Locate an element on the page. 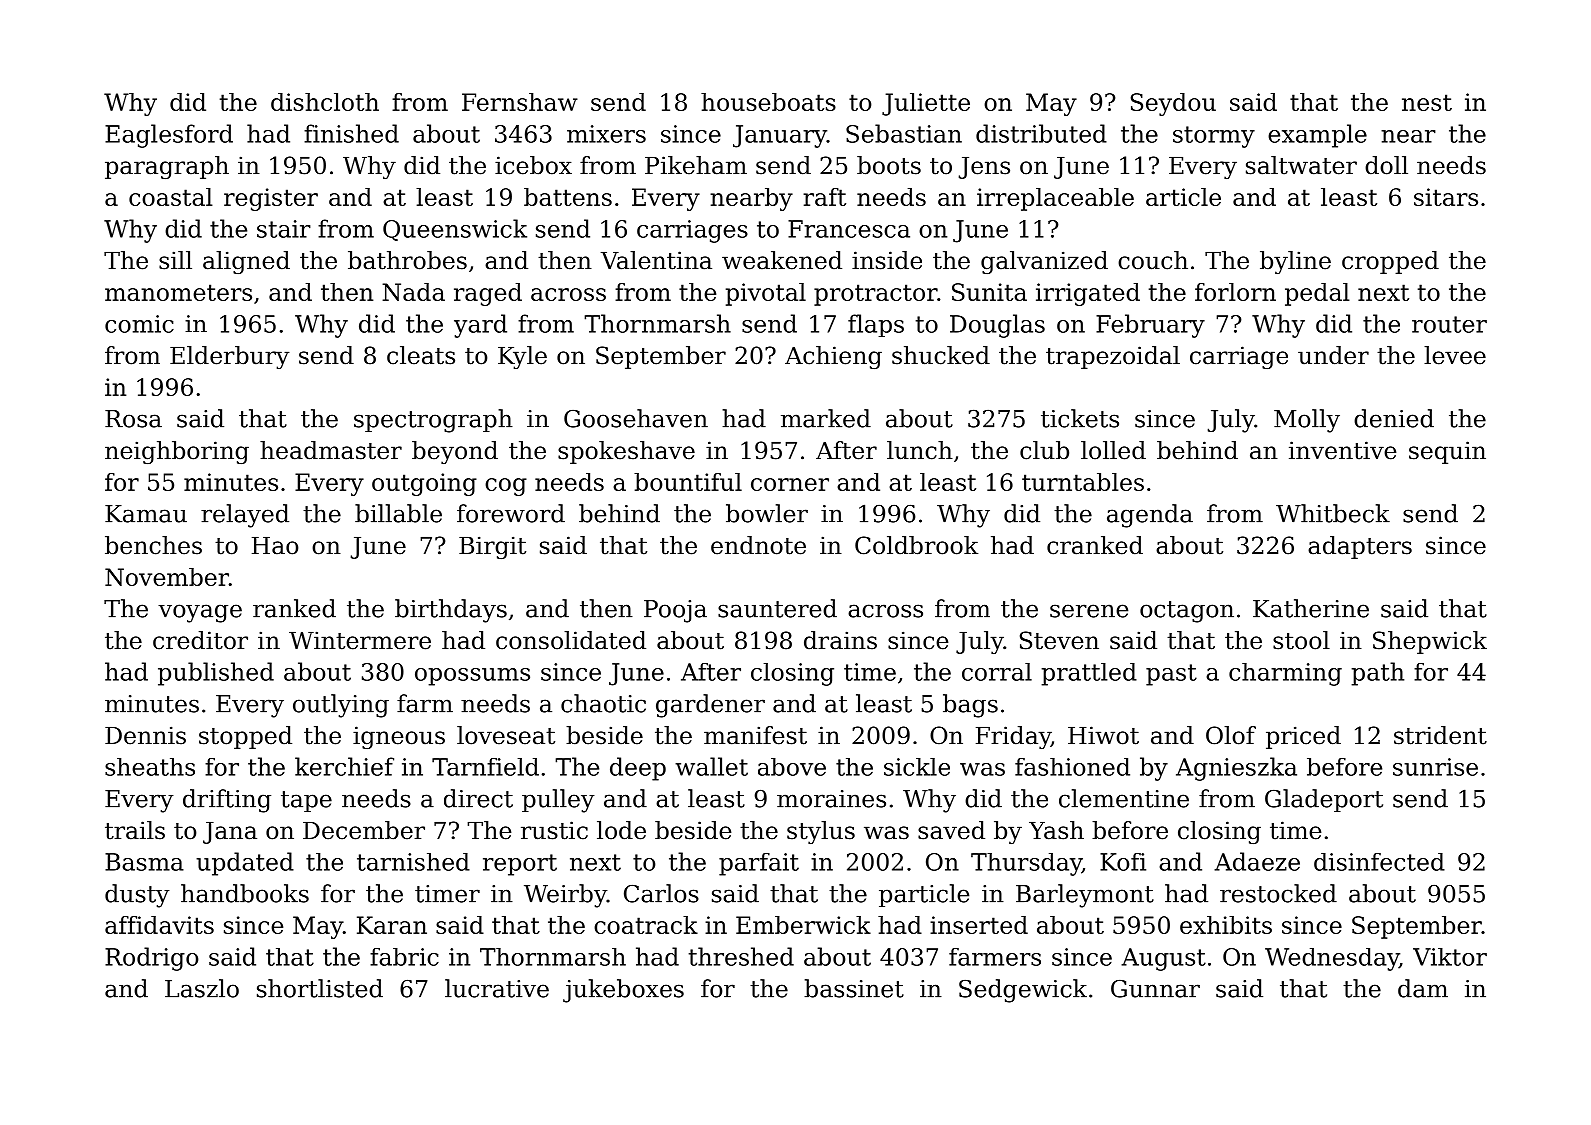 The width and height of the image is (1591, 1125). chaotic is located at coordinates (603, 703).
